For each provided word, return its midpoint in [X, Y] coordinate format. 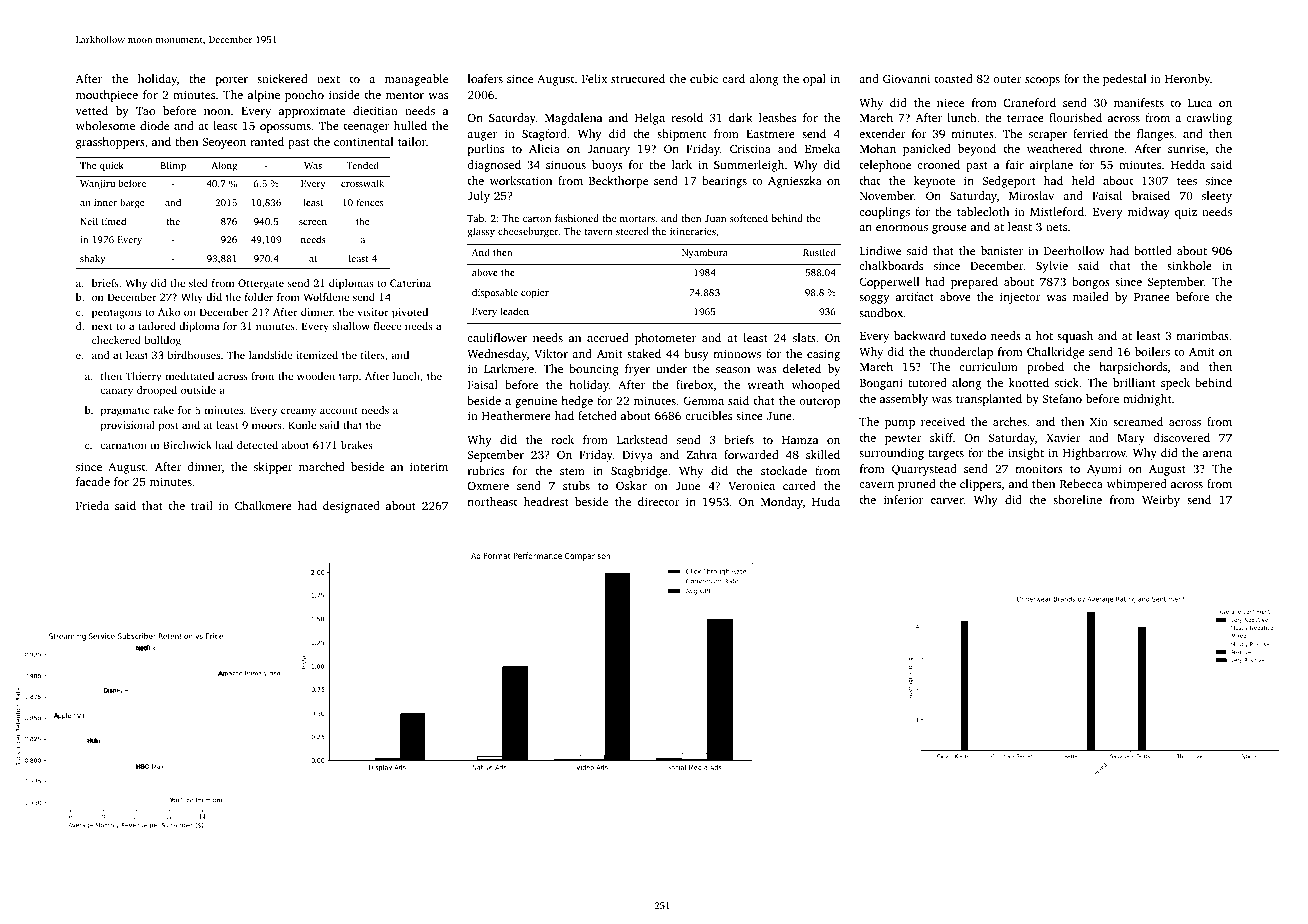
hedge [577, 402]
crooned [938, 164]
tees [1187, 181]
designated [351, 507]
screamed [1138, 421]
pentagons [116, 314]
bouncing [594, 370]
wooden [316, 376]
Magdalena [573, 119]
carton [537, 219]
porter [232, 81]
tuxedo [968, 335]
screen [313, 222]
